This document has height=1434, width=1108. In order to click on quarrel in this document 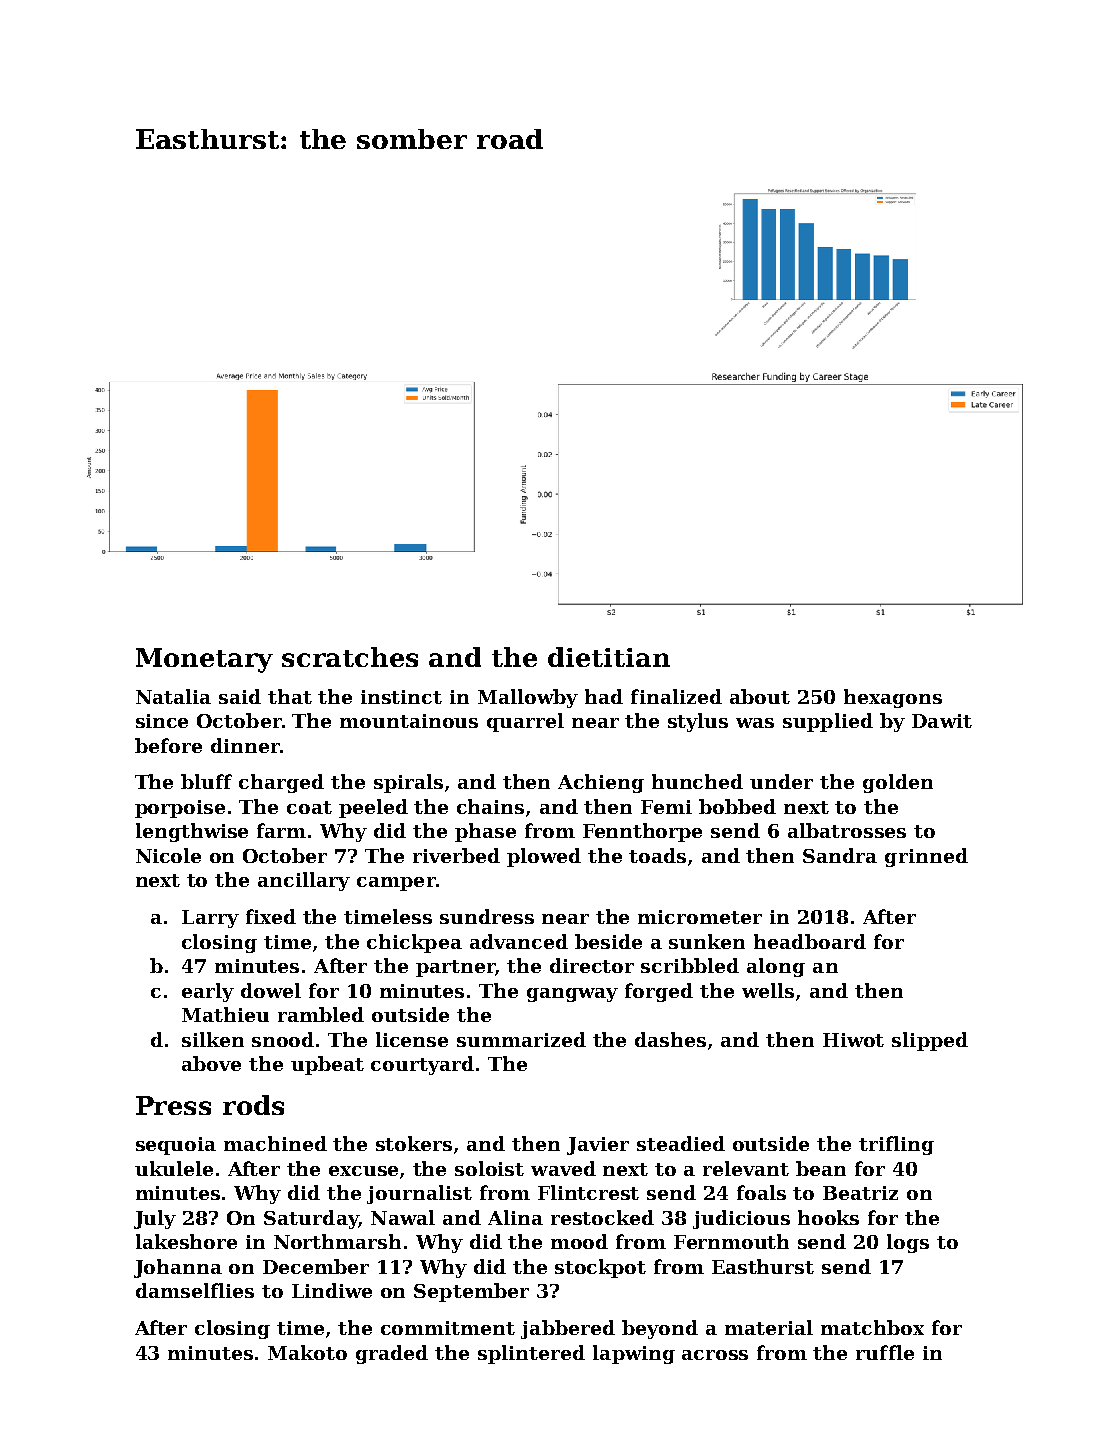, I will do `click(525, 722)`.
